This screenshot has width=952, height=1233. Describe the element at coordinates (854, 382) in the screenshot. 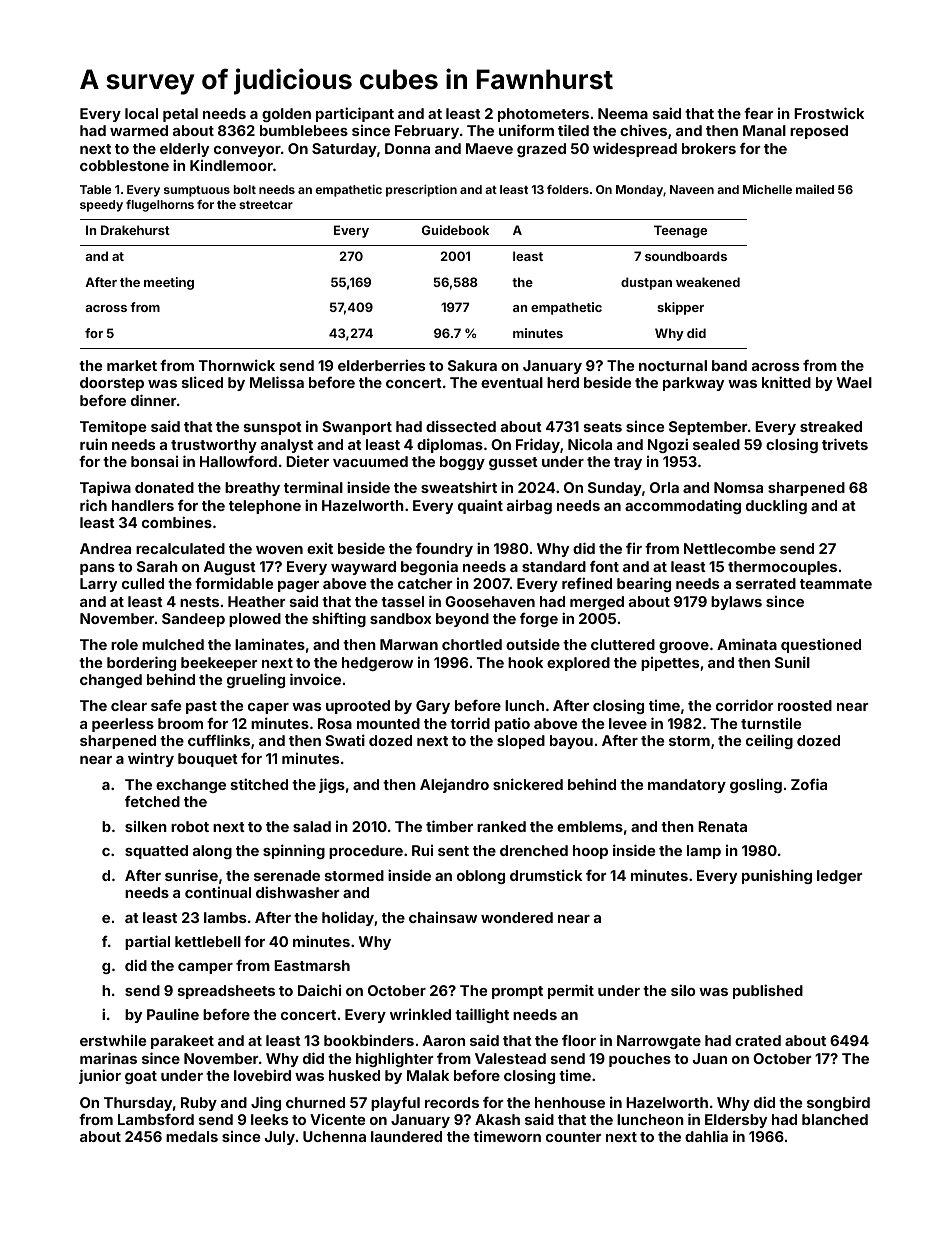

I see `Wael` at that location.
